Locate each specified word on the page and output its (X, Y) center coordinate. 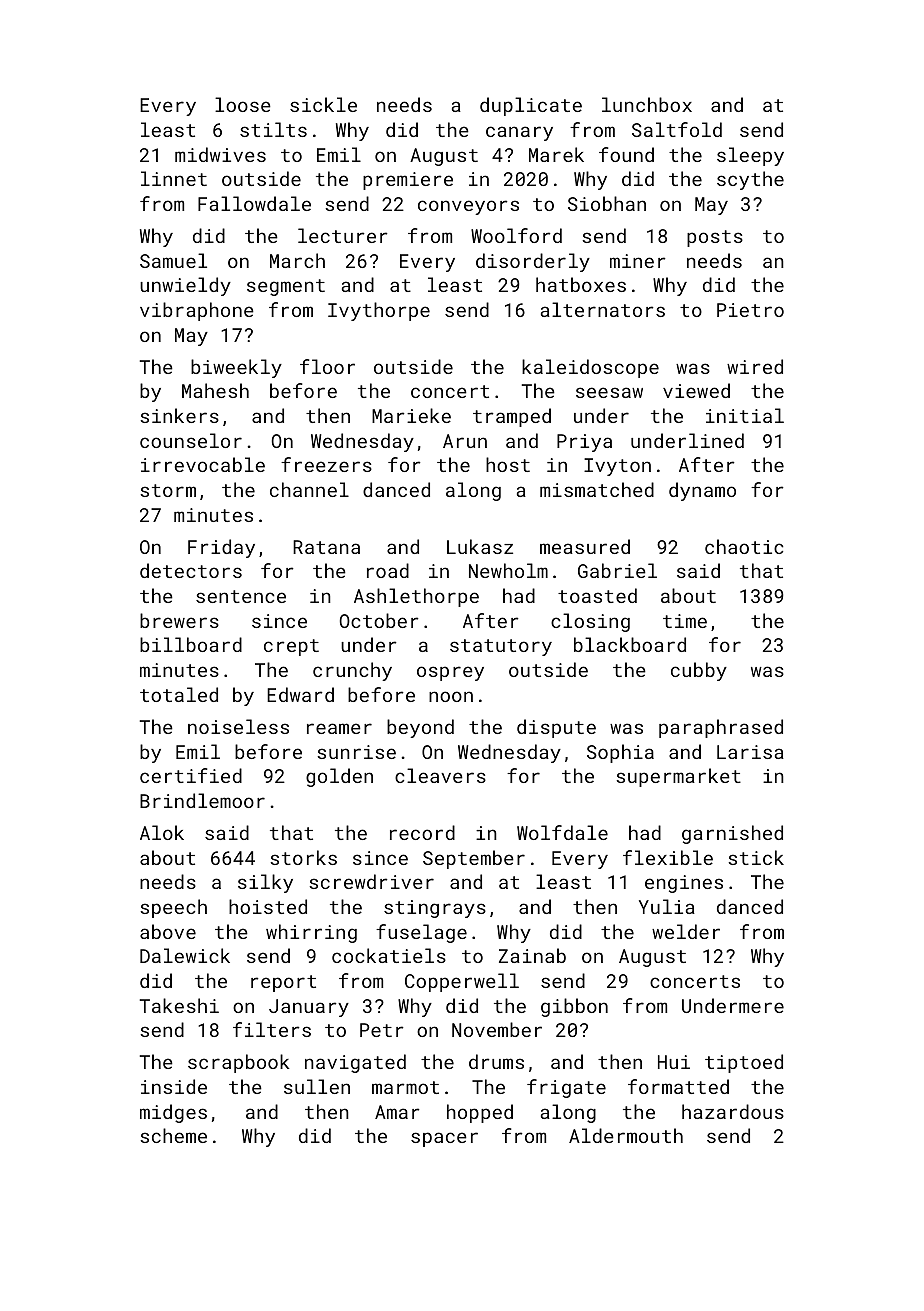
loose (243, 104)
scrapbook (239, 1063)
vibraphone (197, 311)
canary (519, 133)
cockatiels (389, 955)
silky (265, 883)
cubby (699, 671)
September (474, 859)
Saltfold (677, 129)
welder (686, 931)
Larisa (750, 752)
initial (745, 415)
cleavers (440, 775)
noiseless (238, 726)
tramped (512, 417)
